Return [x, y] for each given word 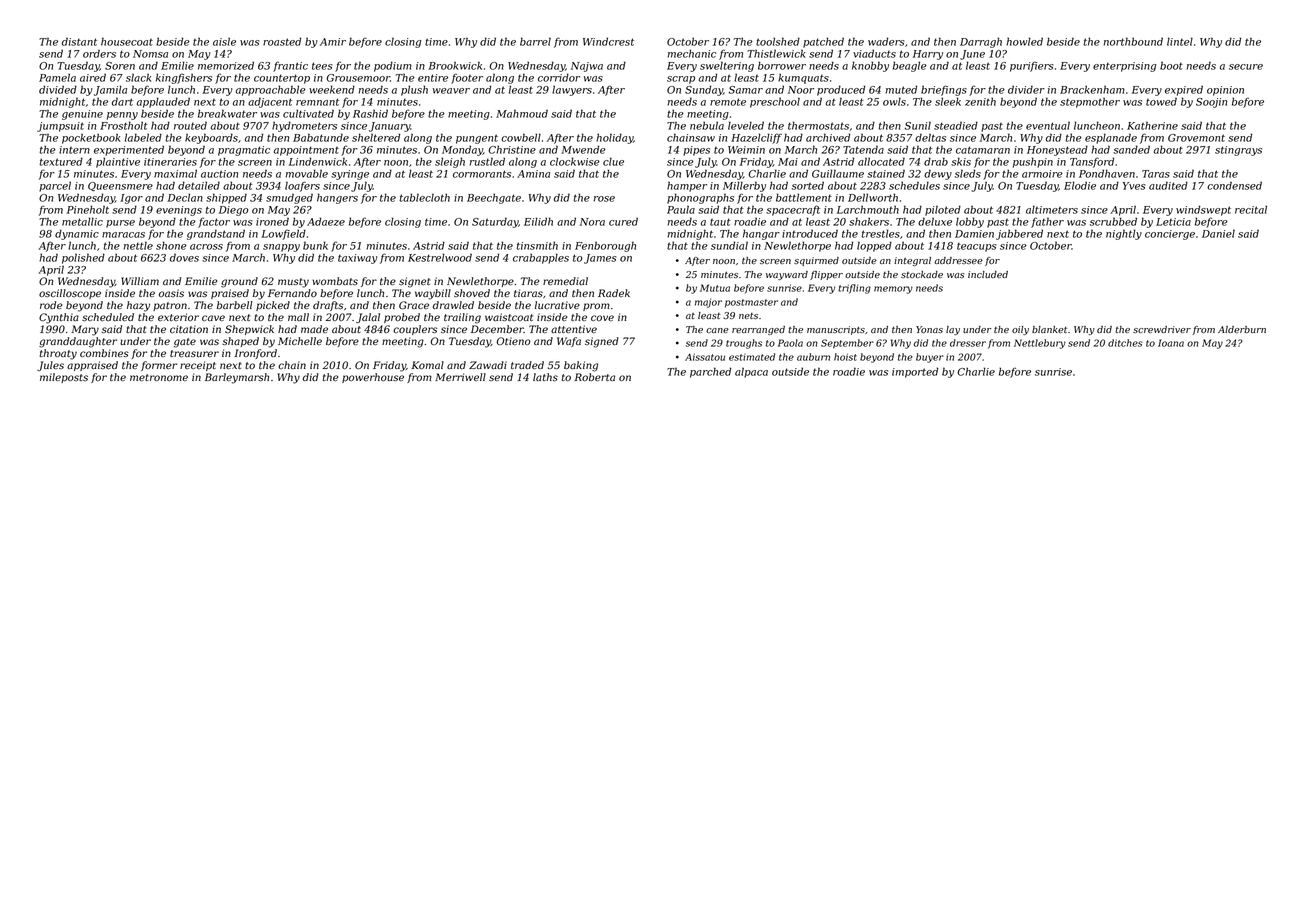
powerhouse [373, 378]
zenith [980, 101]
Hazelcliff [756, 138]
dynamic [77, 234]
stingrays [1238, 151]
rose [604, 199]
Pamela [57, 78]
